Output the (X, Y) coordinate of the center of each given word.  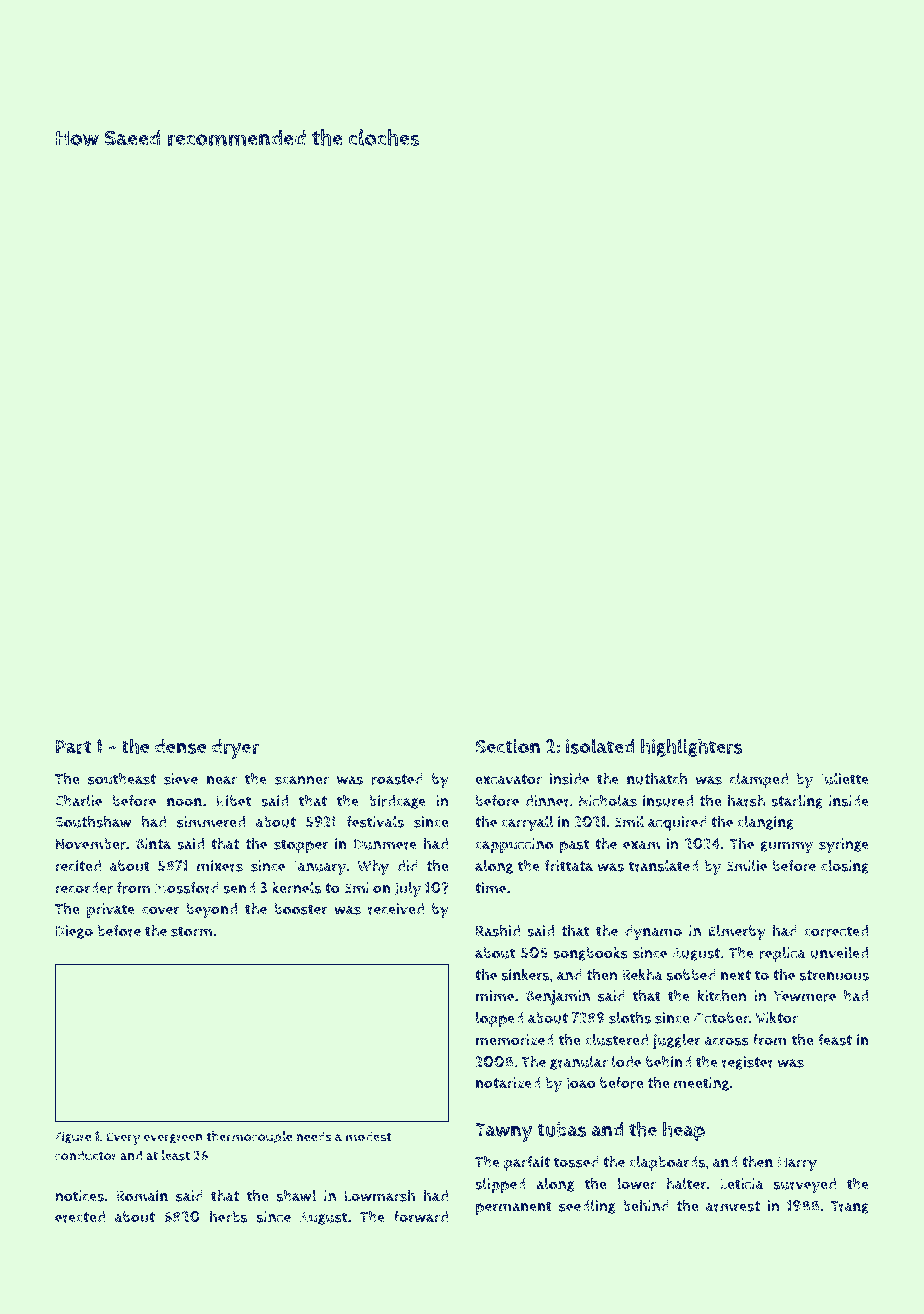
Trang (850, 1207)
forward (421, 1217)
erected (80, 1217)
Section (507, 746)
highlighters (692, 747)
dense (180, 746)
